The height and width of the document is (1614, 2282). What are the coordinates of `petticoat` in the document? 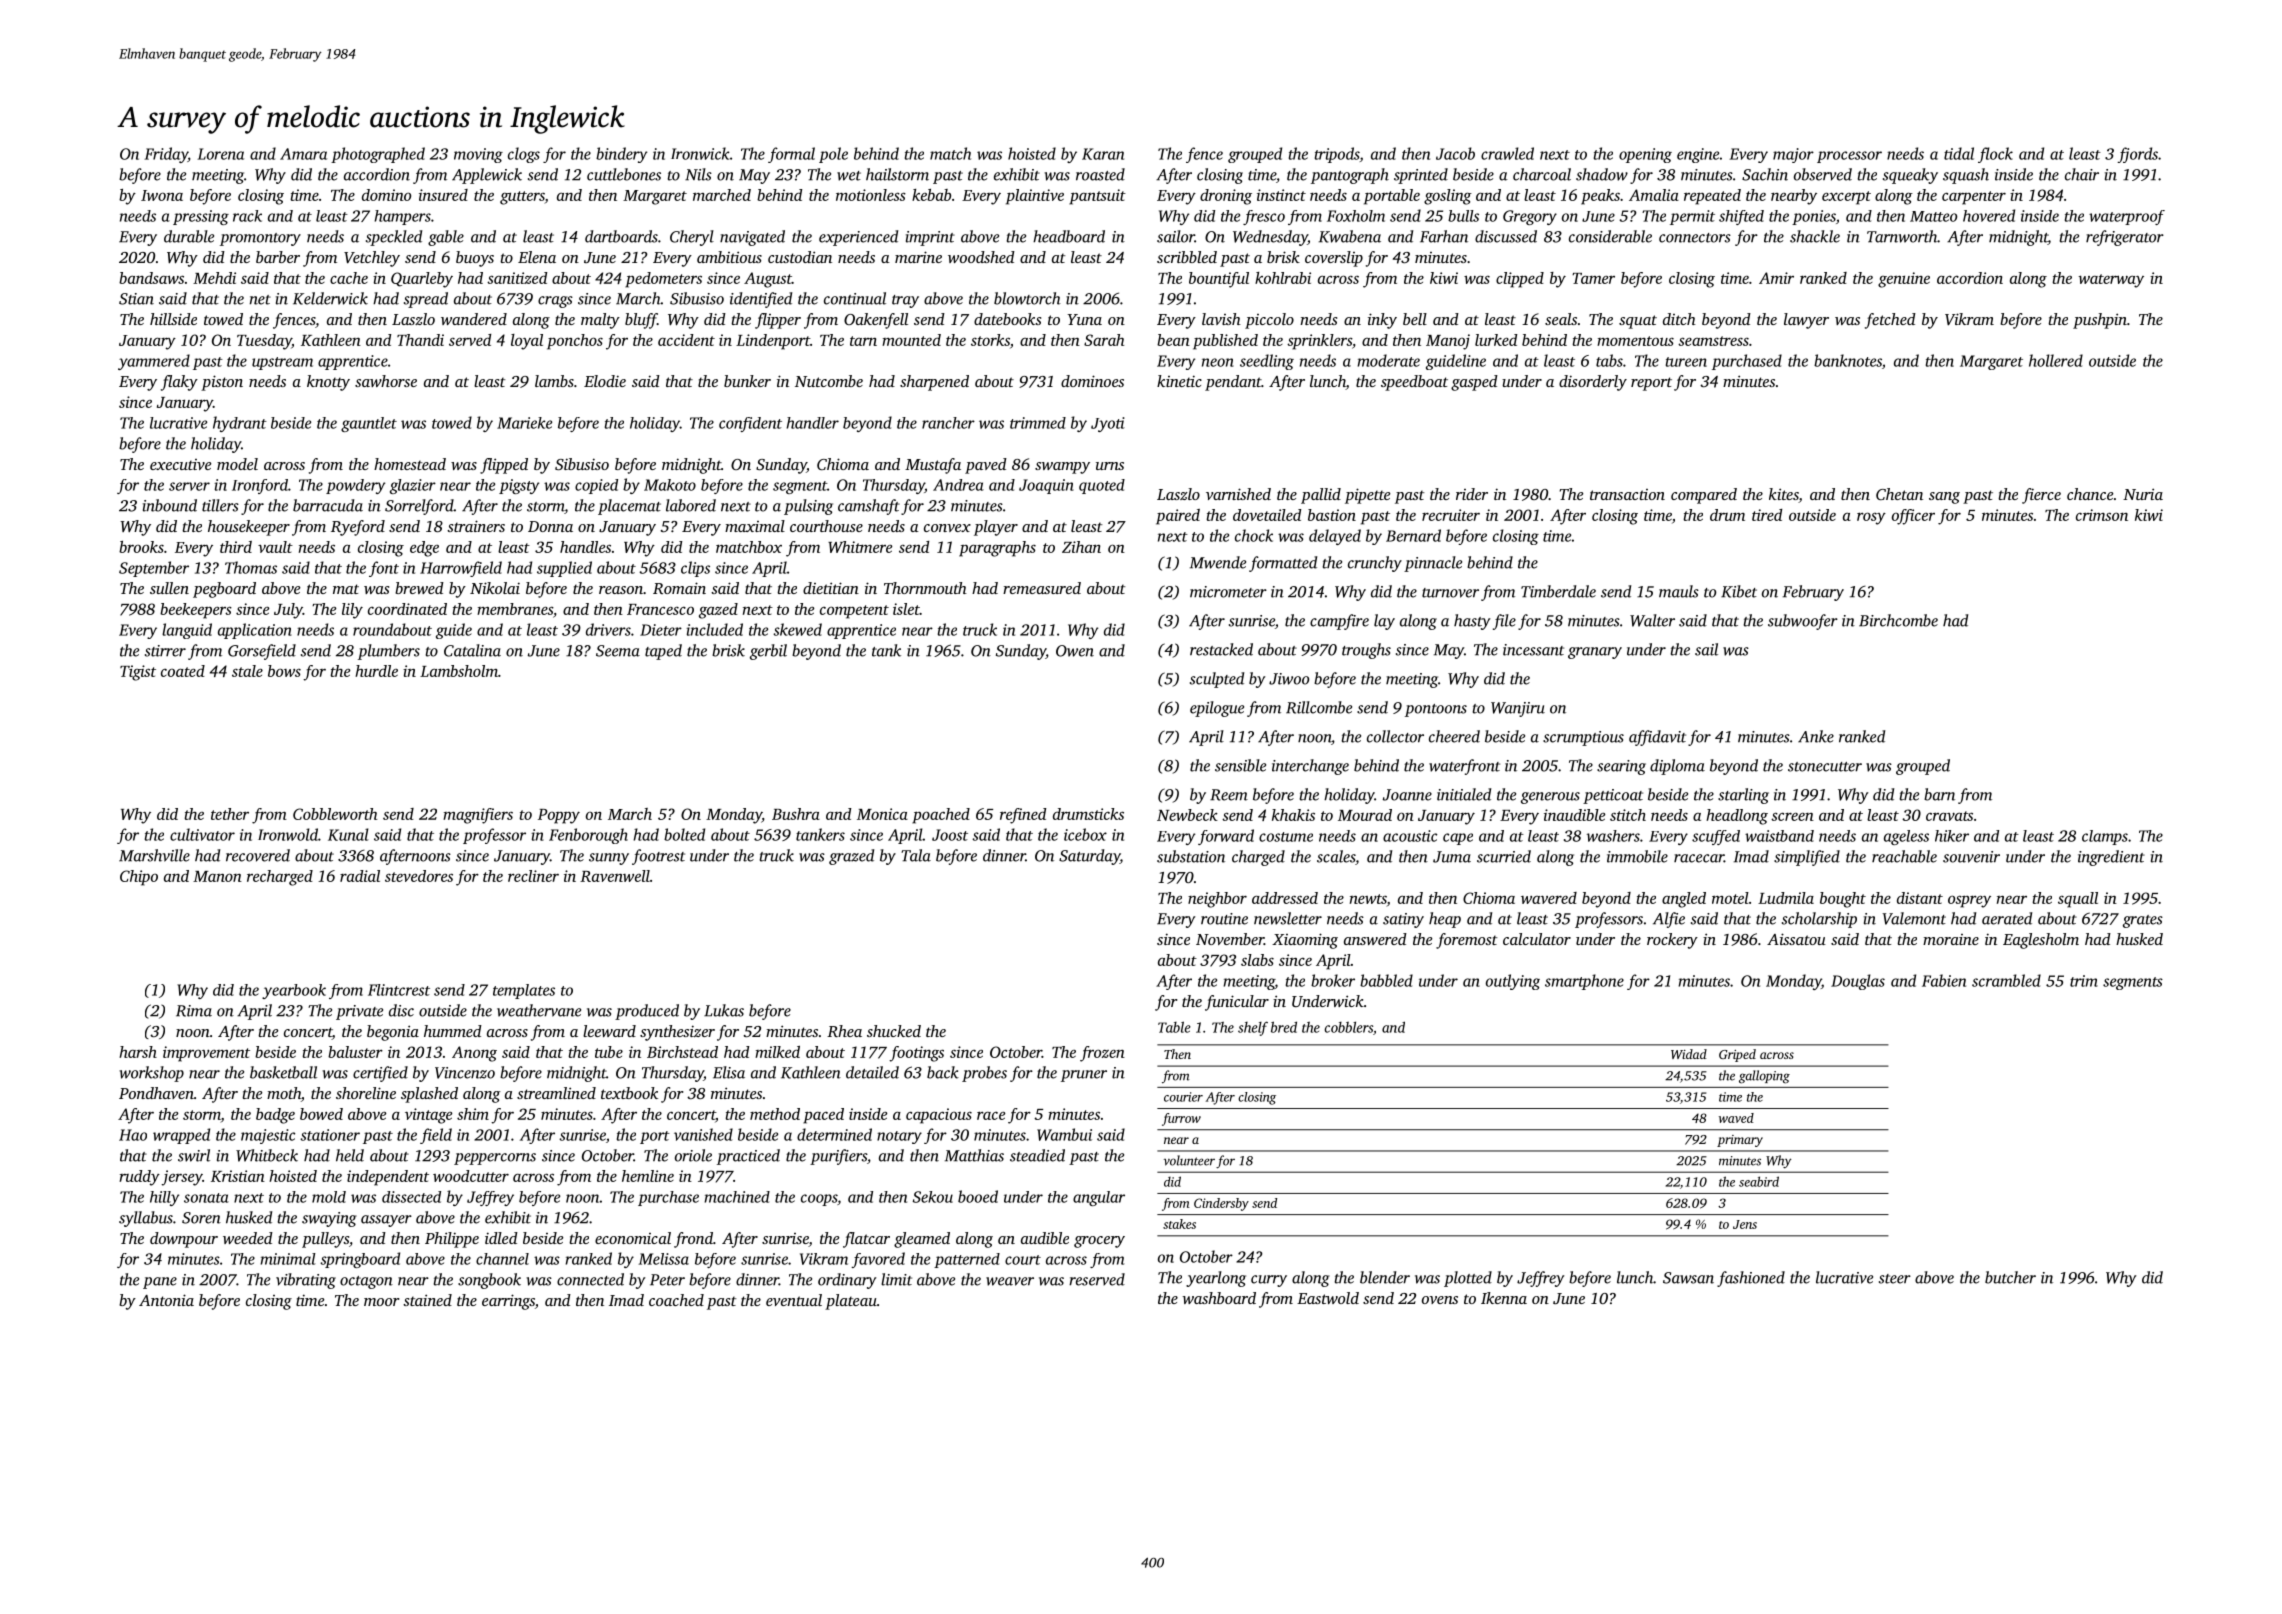 It's located at (1613, 796).
